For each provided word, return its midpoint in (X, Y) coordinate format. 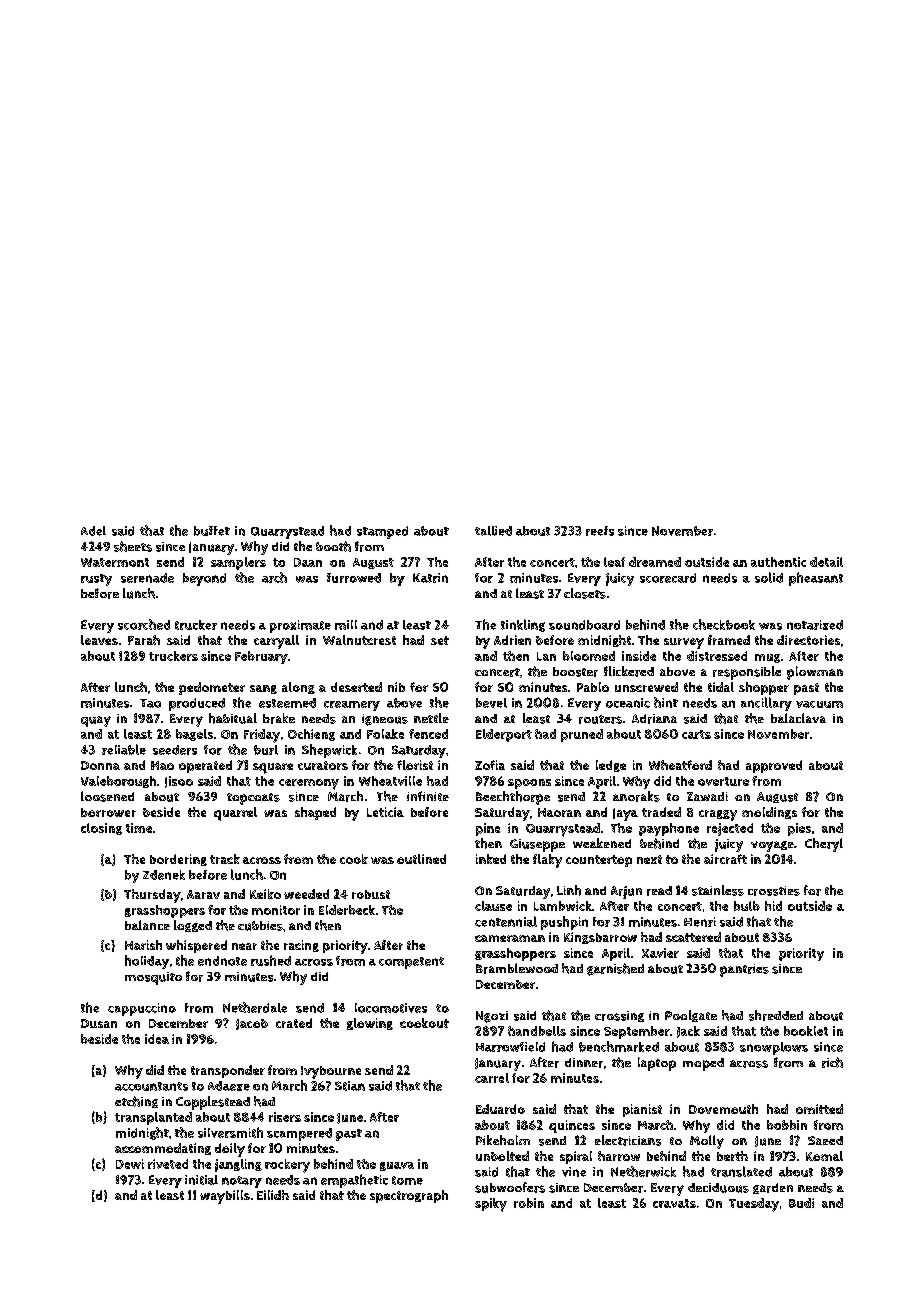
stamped (382, 532)
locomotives (391, 1008)
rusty (96, 580)
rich (832, 1062)
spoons (529, 784)
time (139, 828)
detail (826, 562)
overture (723, 781)
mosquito (153, 978)
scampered (299, 1134)
